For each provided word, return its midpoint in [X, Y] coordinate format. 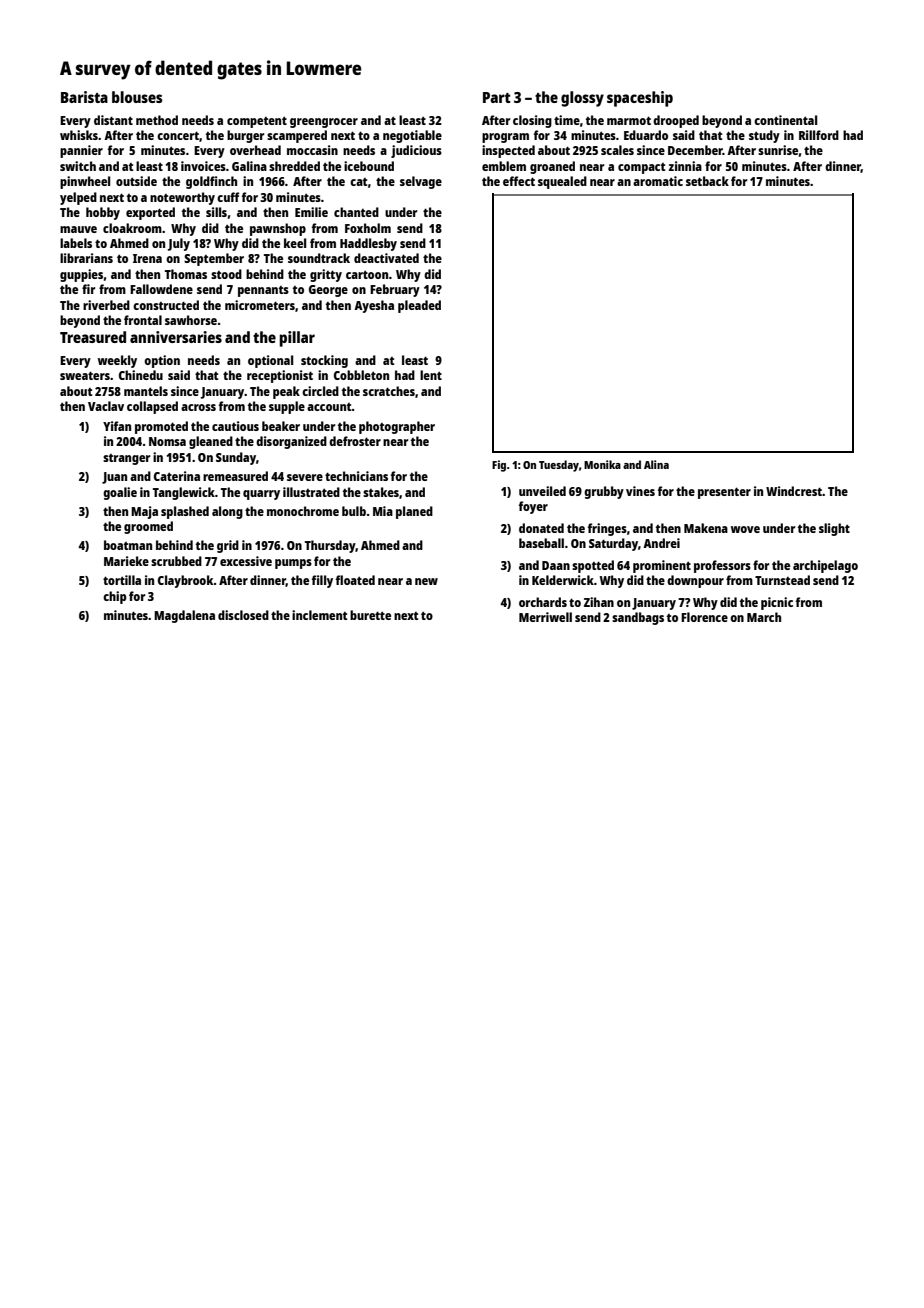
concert [178, 135]
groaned [552, 167]
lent [431, 375]
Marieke [126, 561]
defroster [355, 441]
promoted [161, 427]
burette [370, 615]
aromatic [658, 181]
